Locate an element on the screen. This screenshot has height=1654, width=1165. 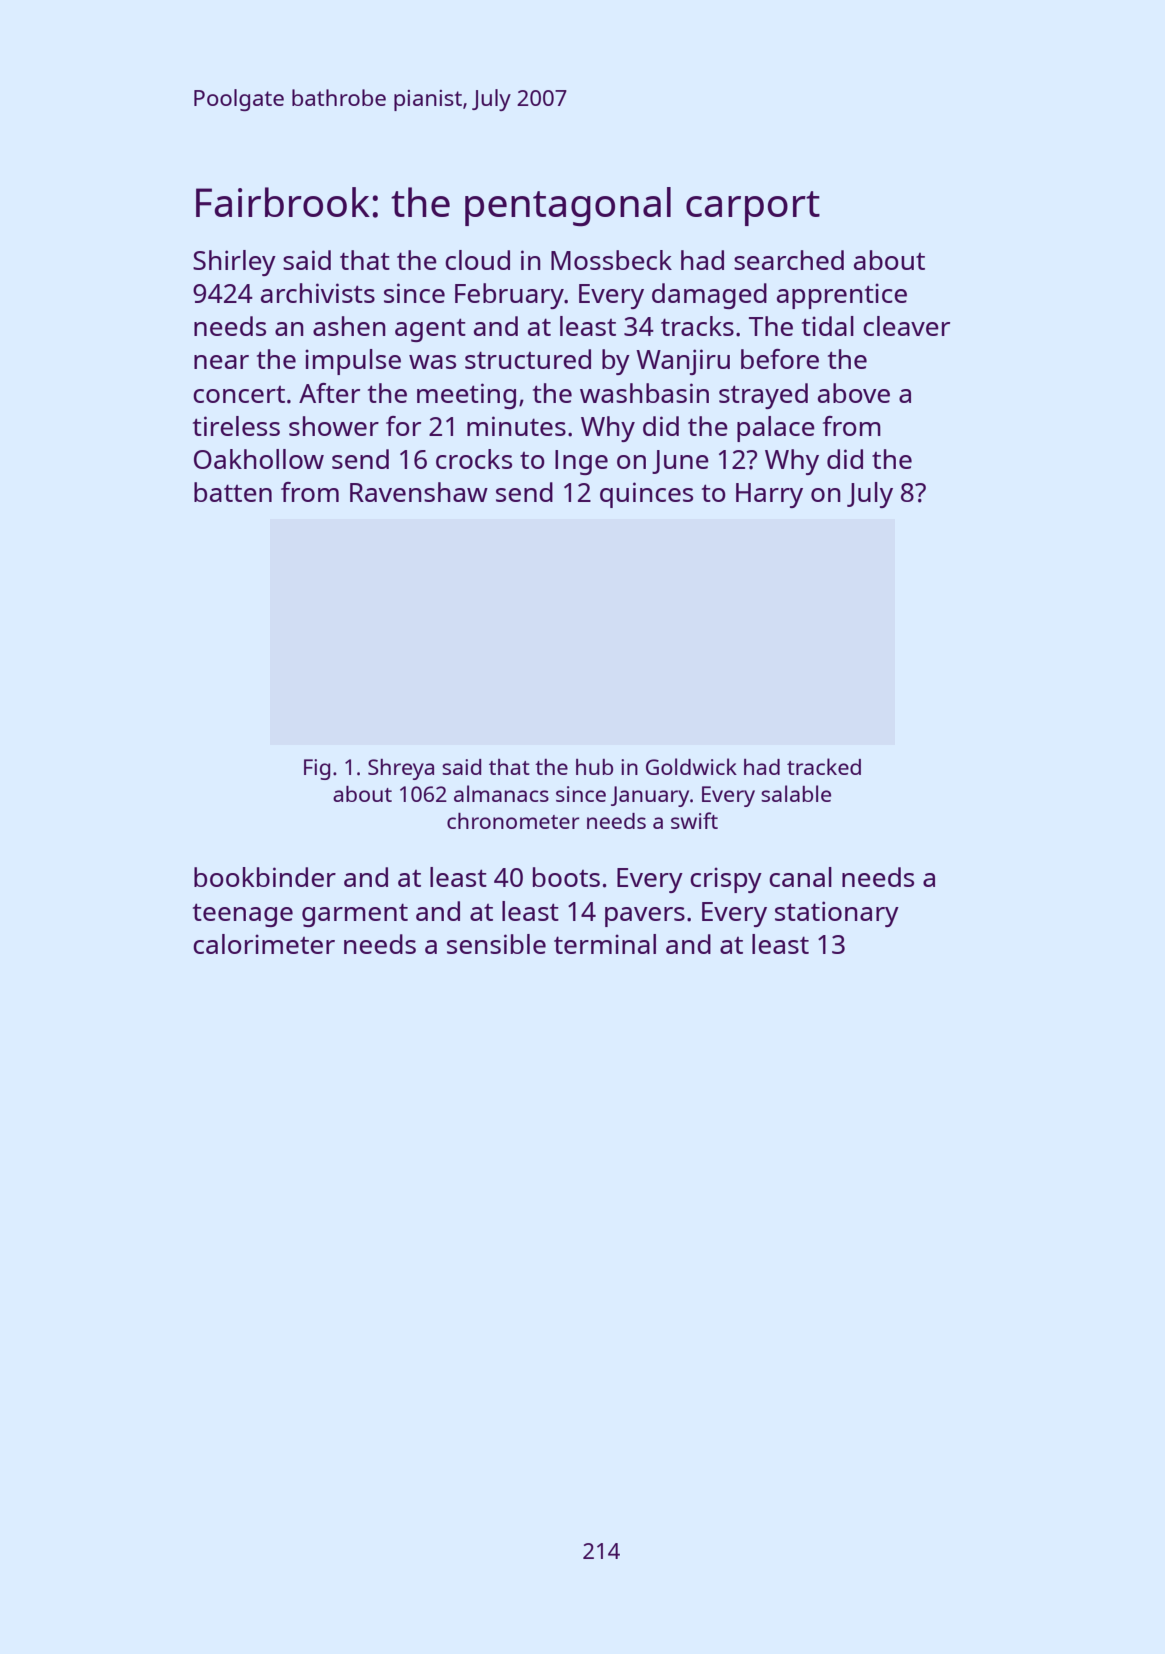
above is located at coordinates (854, 393).
